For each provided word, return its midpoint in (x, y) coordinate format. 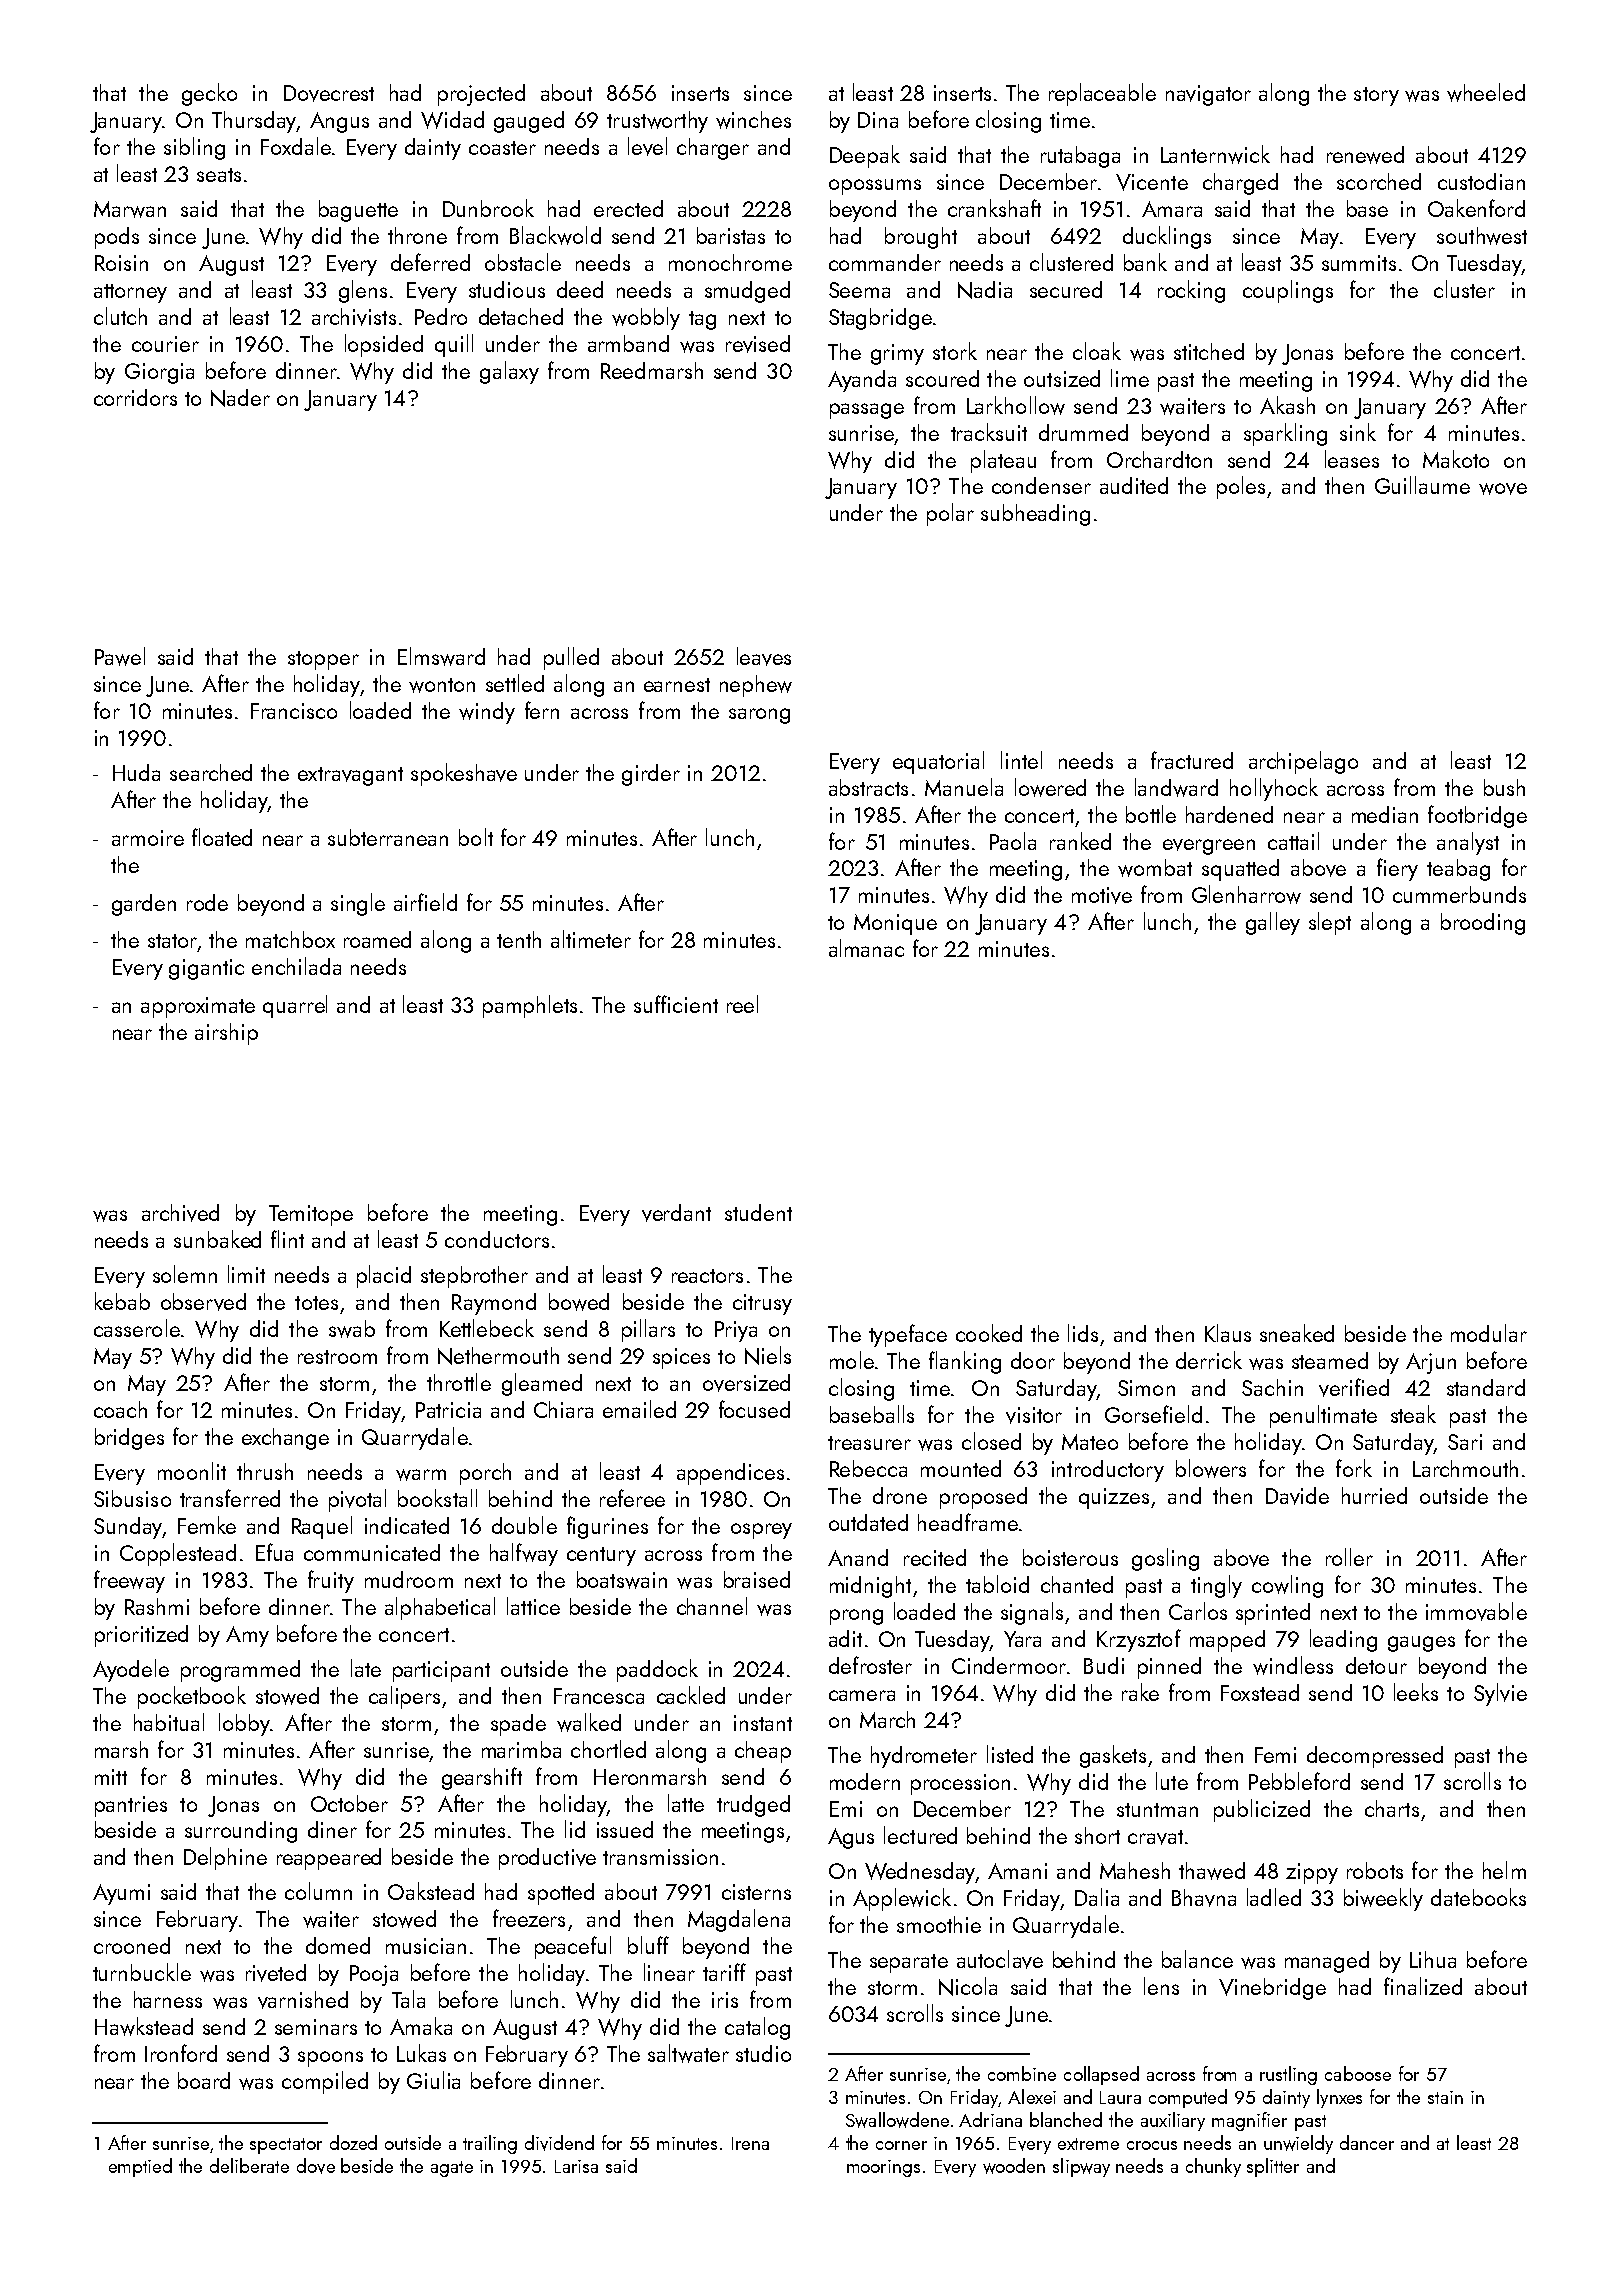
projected (481, 95)
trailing (490, 2144)
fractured (1192, 760)
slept (1330, 923)
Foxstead (1260, 1692)
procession (960, 1784)
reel (742, 1004)
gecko (209, 94)
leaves (764, 656)
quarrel (295, 1006)
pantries (131, 1806)
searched (211, 772)
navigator (1208, 95)
